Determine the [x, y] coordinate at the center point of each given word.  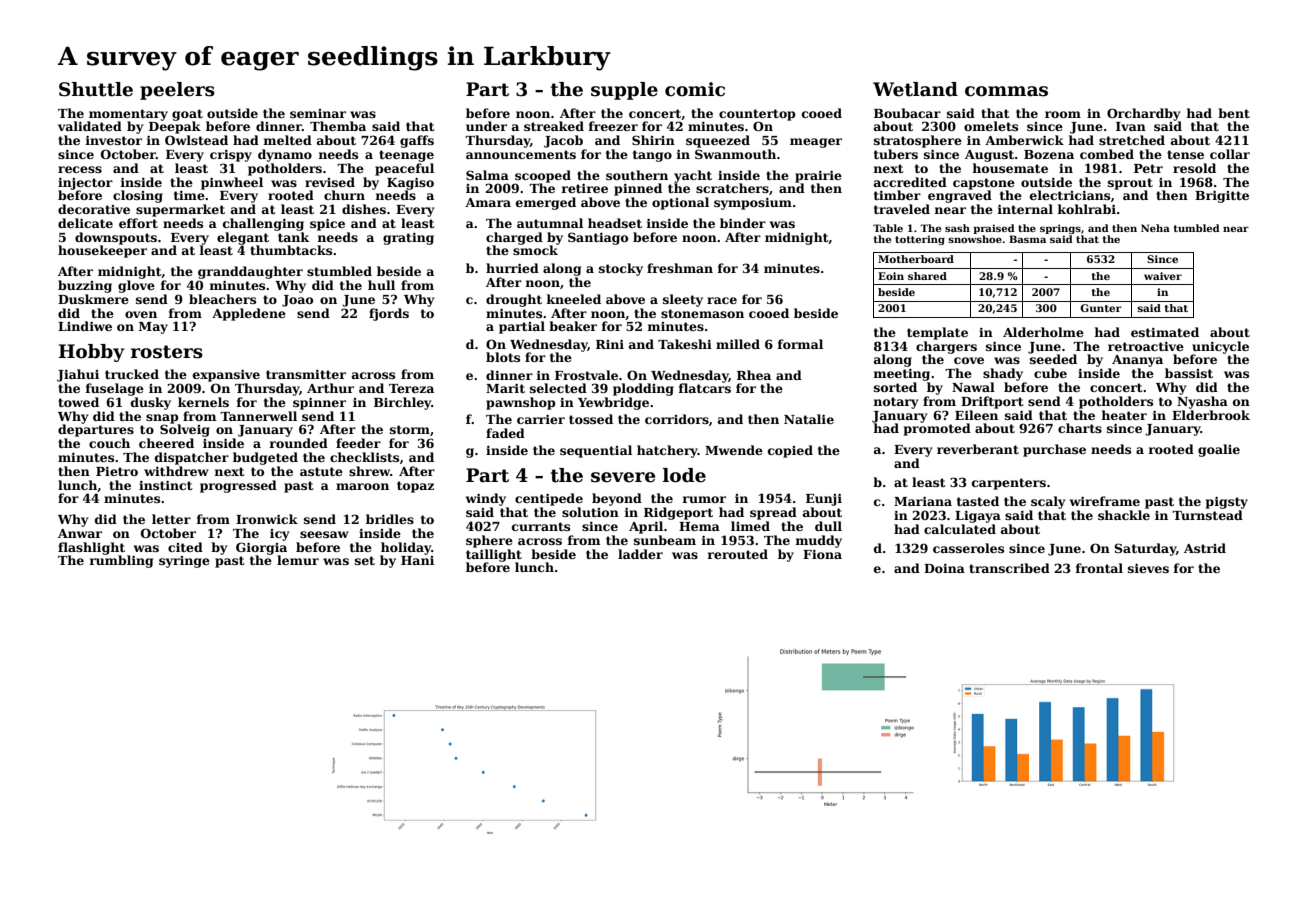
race [722, 300]
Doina [944, 568]
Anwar [80, 533]
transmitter [306, 374]
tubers [896, 154]
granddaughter [250, 272]
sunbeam [665, 540]
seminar [318, 113]
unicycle [1220, 347]
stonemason [702, 313]
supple [624, 91]
